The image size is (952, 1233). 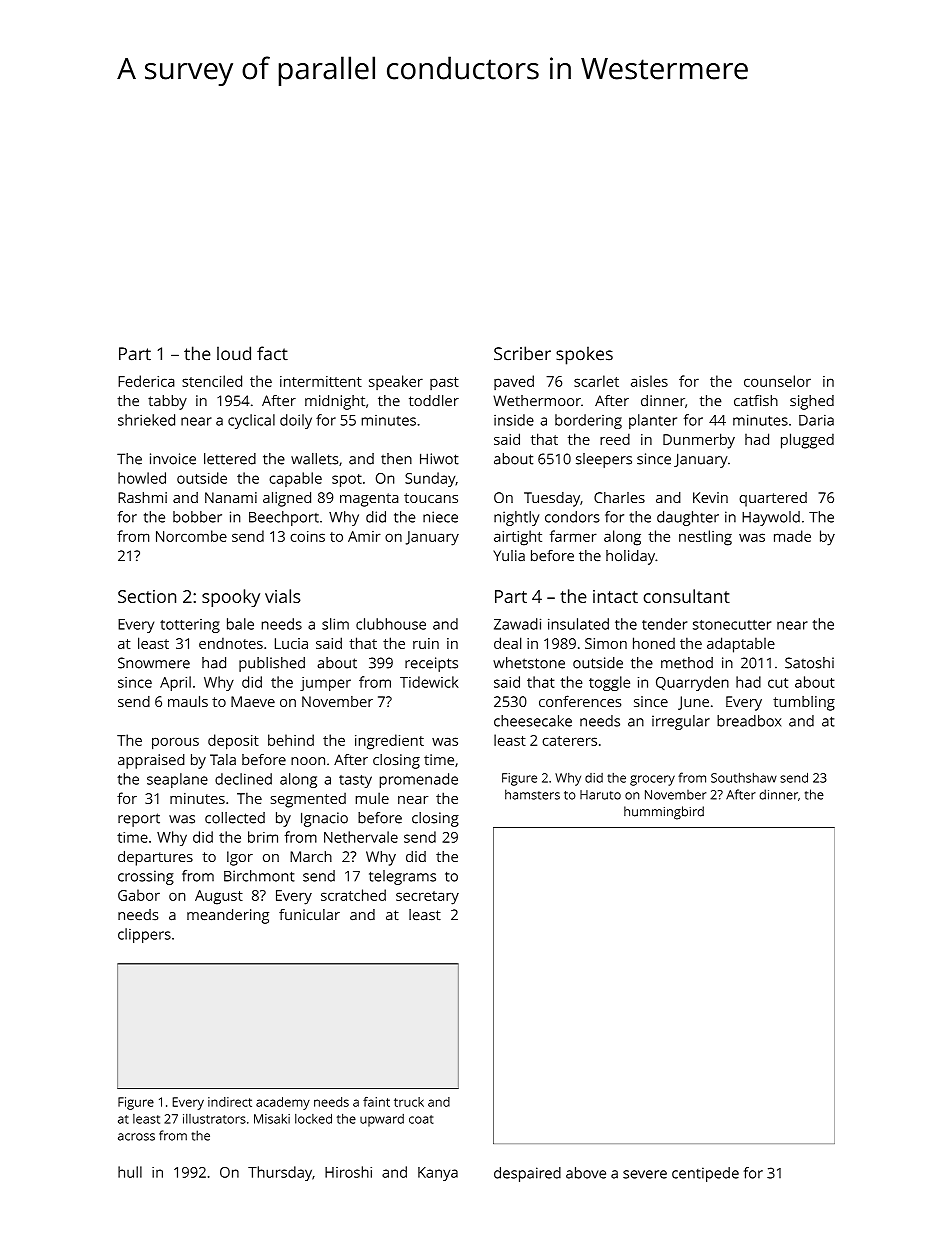 What do you see at coordinates (364, 536) in the screenshot?
I see `Amir` at bounding box center [364, 536].
